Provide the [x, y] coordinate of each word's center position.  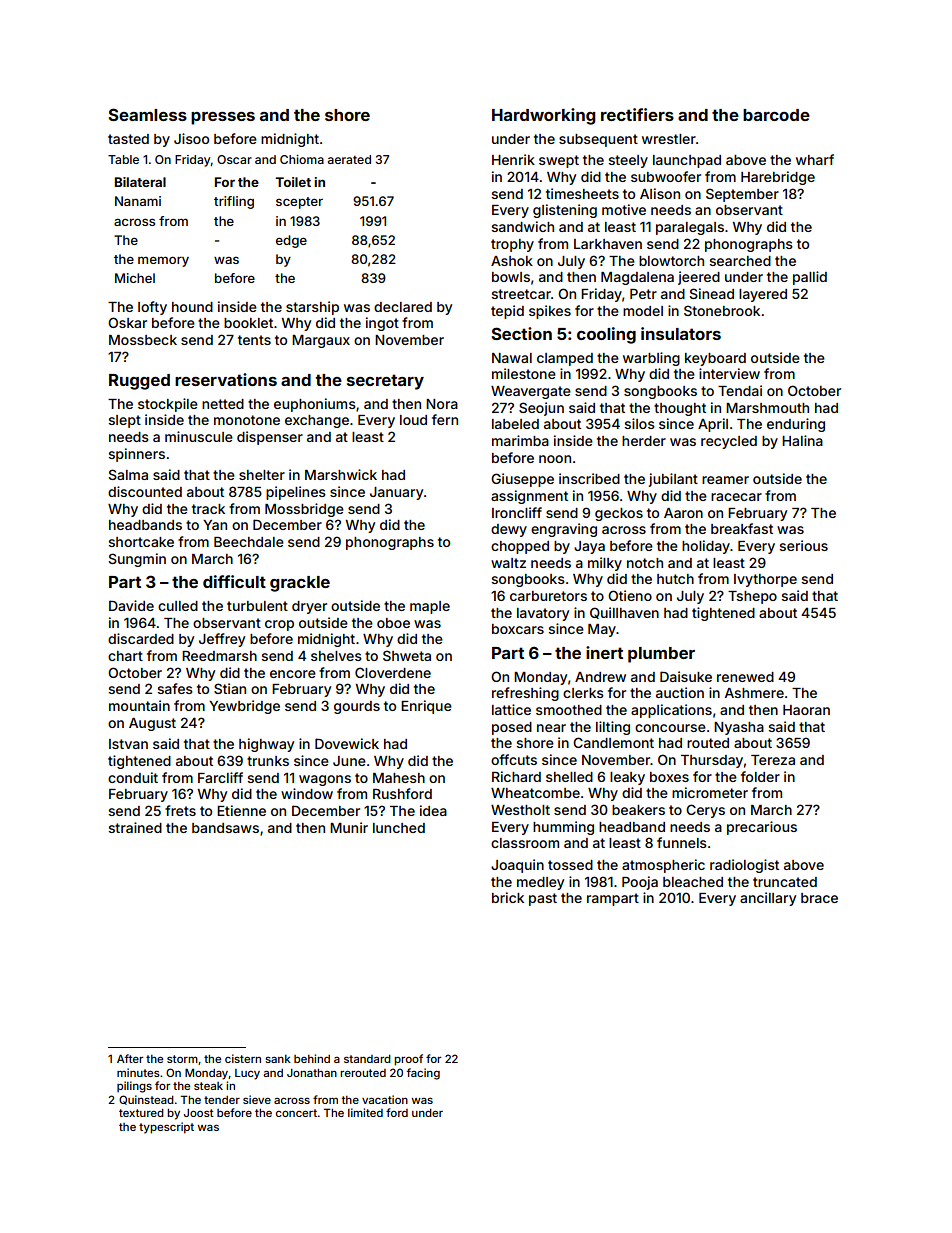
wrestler [669, 139]
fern [445, 419]
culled [178, 606]
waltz [508, 563]
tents [254, 340]
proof [408, 1060]
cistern [243, 1058]
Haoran [806, 710]
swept [559, 161]
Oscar [234, 159]
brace [819, 898]
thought [680, 409]
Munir [349, 827]
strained [135, 827]
